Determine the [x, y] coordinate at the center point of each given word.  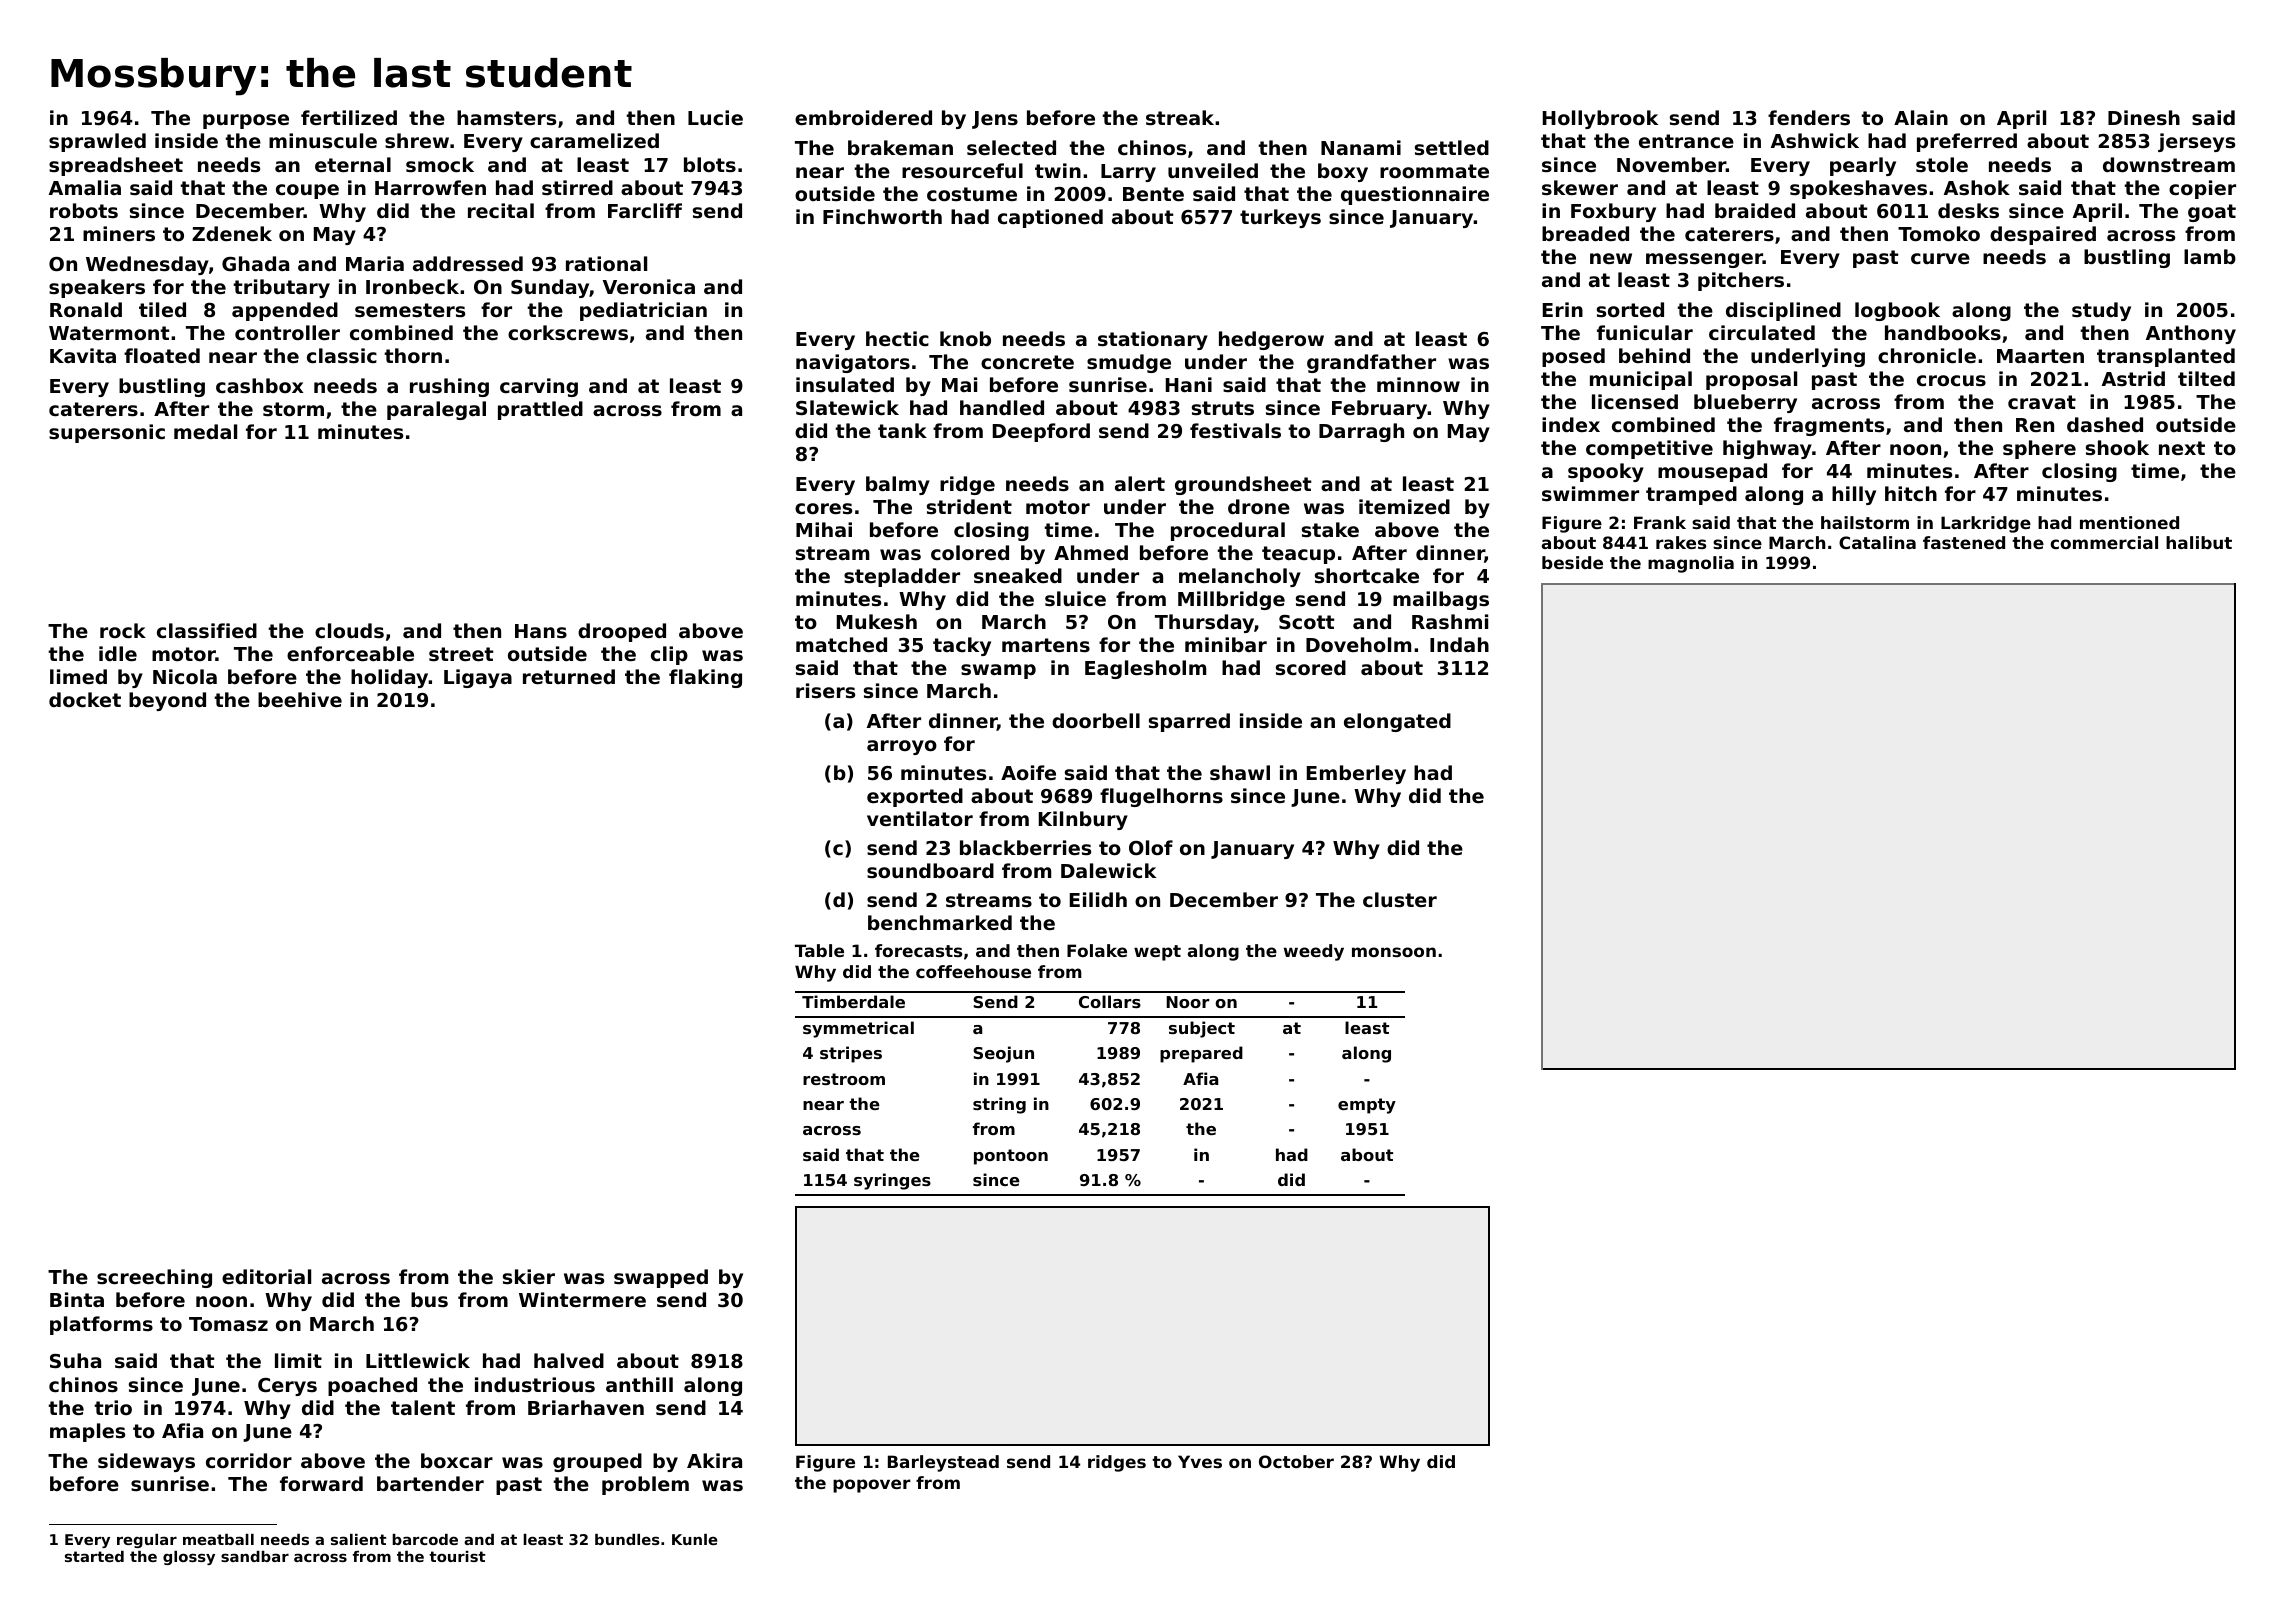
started [94, 1556]
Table [819, 950]
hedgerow [1271, 340]
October [1296, 1461]
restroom [844, 1079]
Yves [1200, 1461]
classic [342, 356]
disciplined [1783, 311]
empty [1367, 1106]
